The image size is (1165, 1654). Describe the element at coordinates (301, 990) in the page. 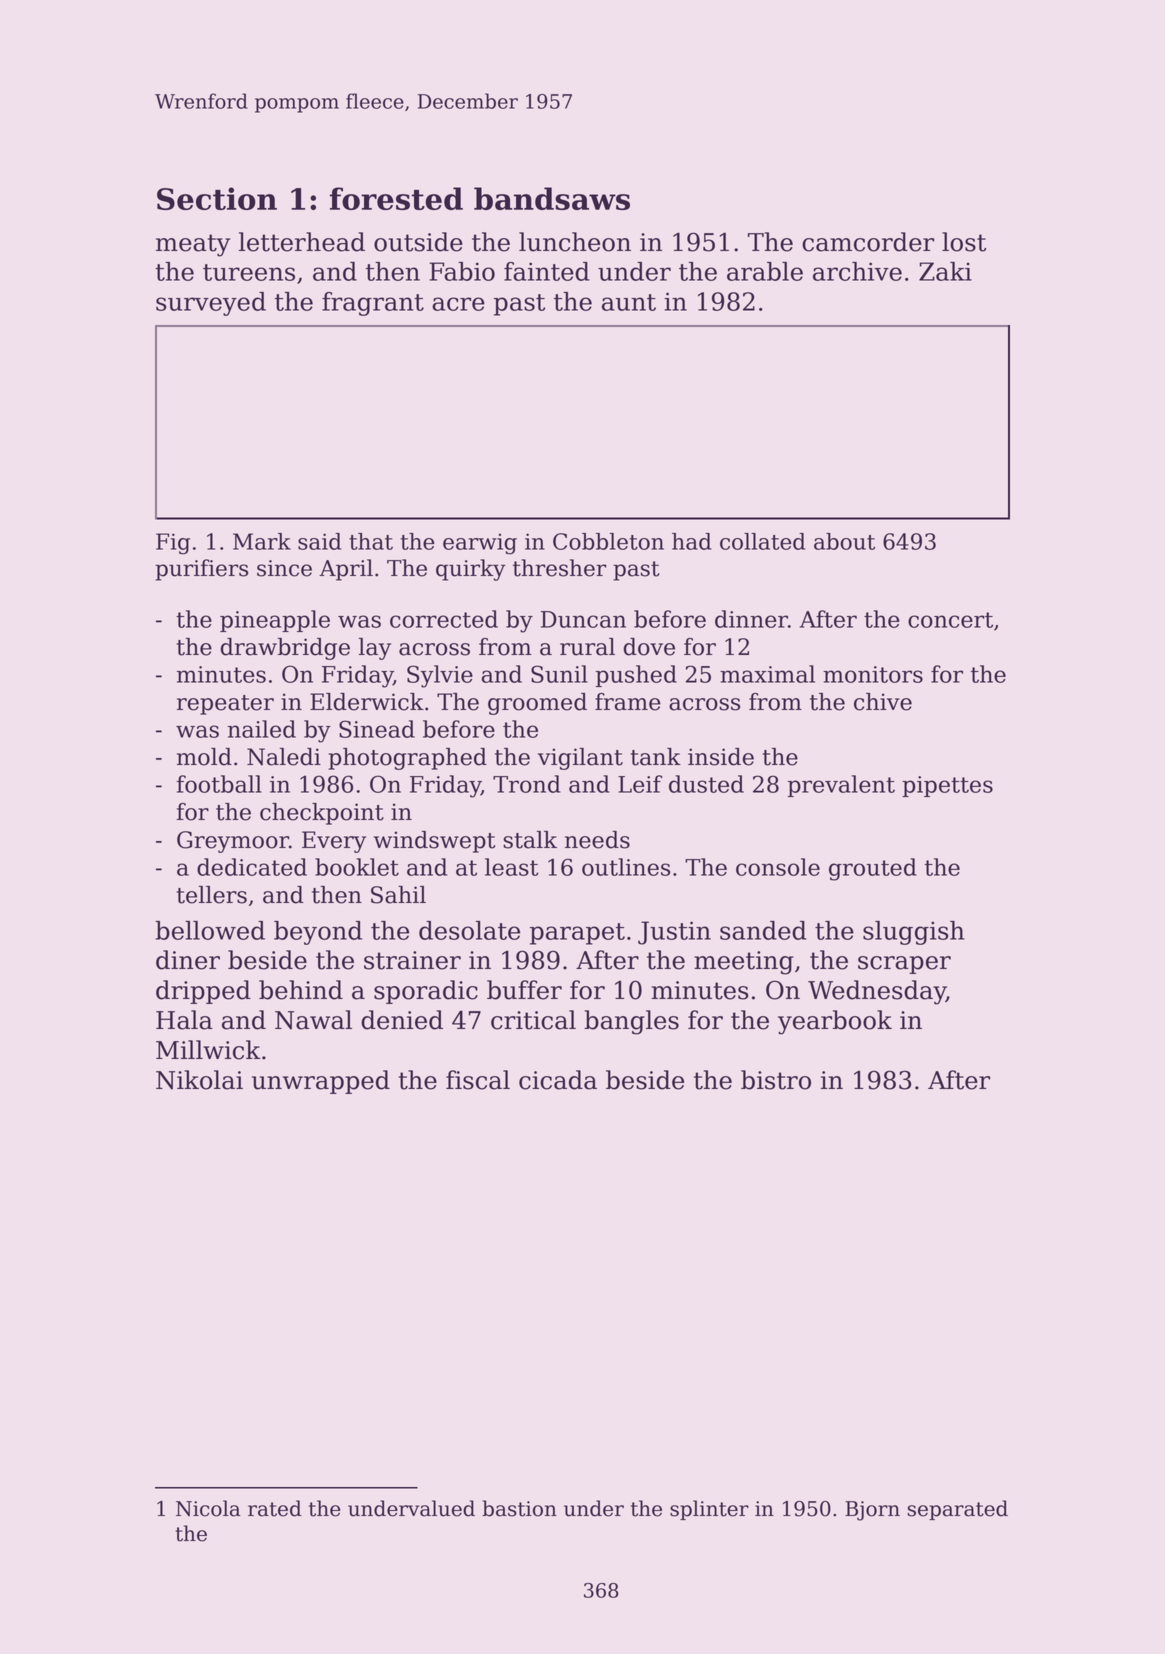

I see `behind` at that location.
